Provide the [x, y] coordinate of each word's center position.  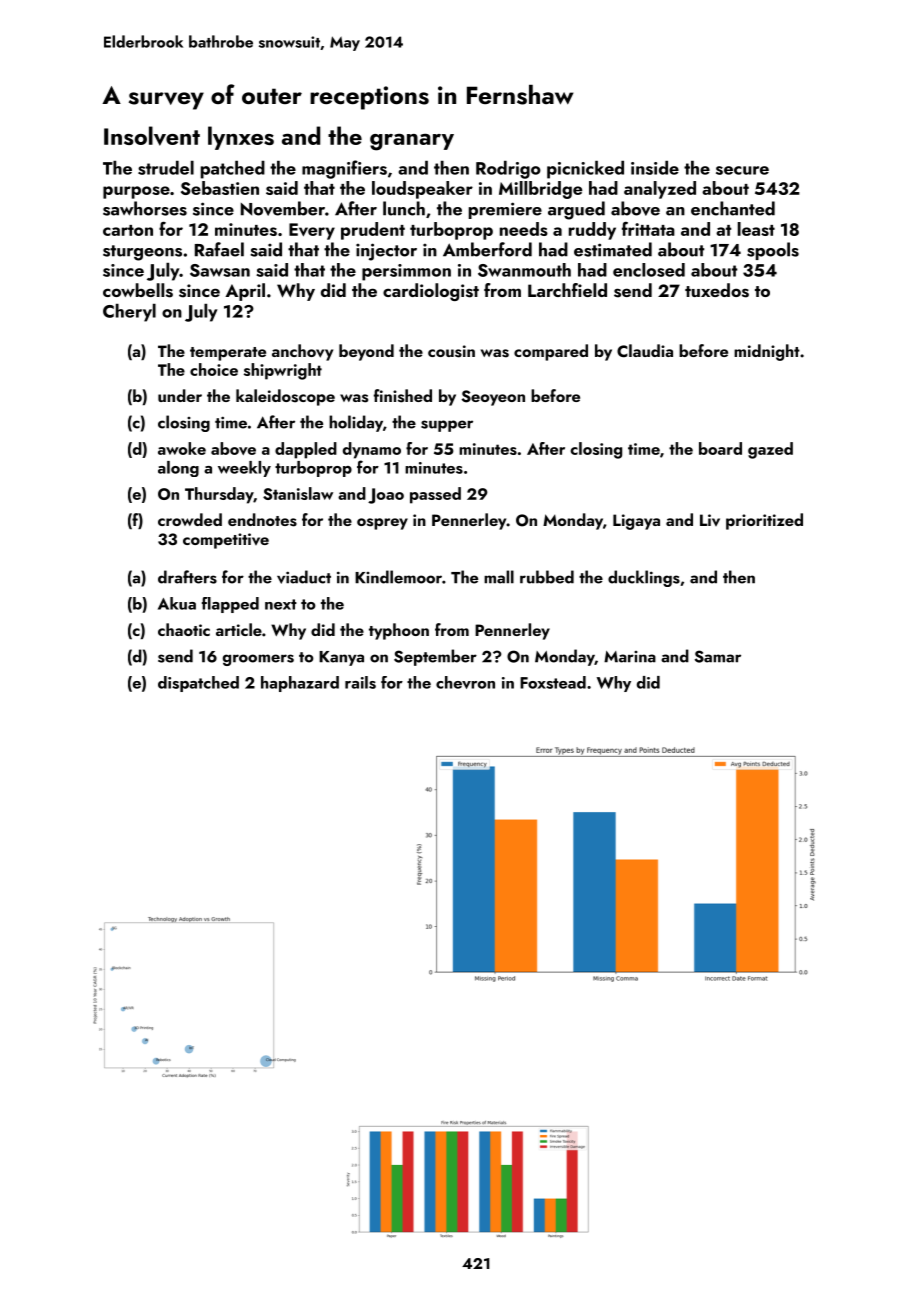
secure [742, 170]
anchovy [302, 352]
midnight [767, 352]
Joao [386, 496]
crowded [190, 519]
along [178, 469]
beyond [366, 352]
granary [412, 142]
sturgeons [142, 253]
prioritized [764, 521]
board [720, 448]
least [756, 229]
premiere [505, 210]
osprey [382, 524]
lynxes [241, 138]
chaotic [184, 629]
